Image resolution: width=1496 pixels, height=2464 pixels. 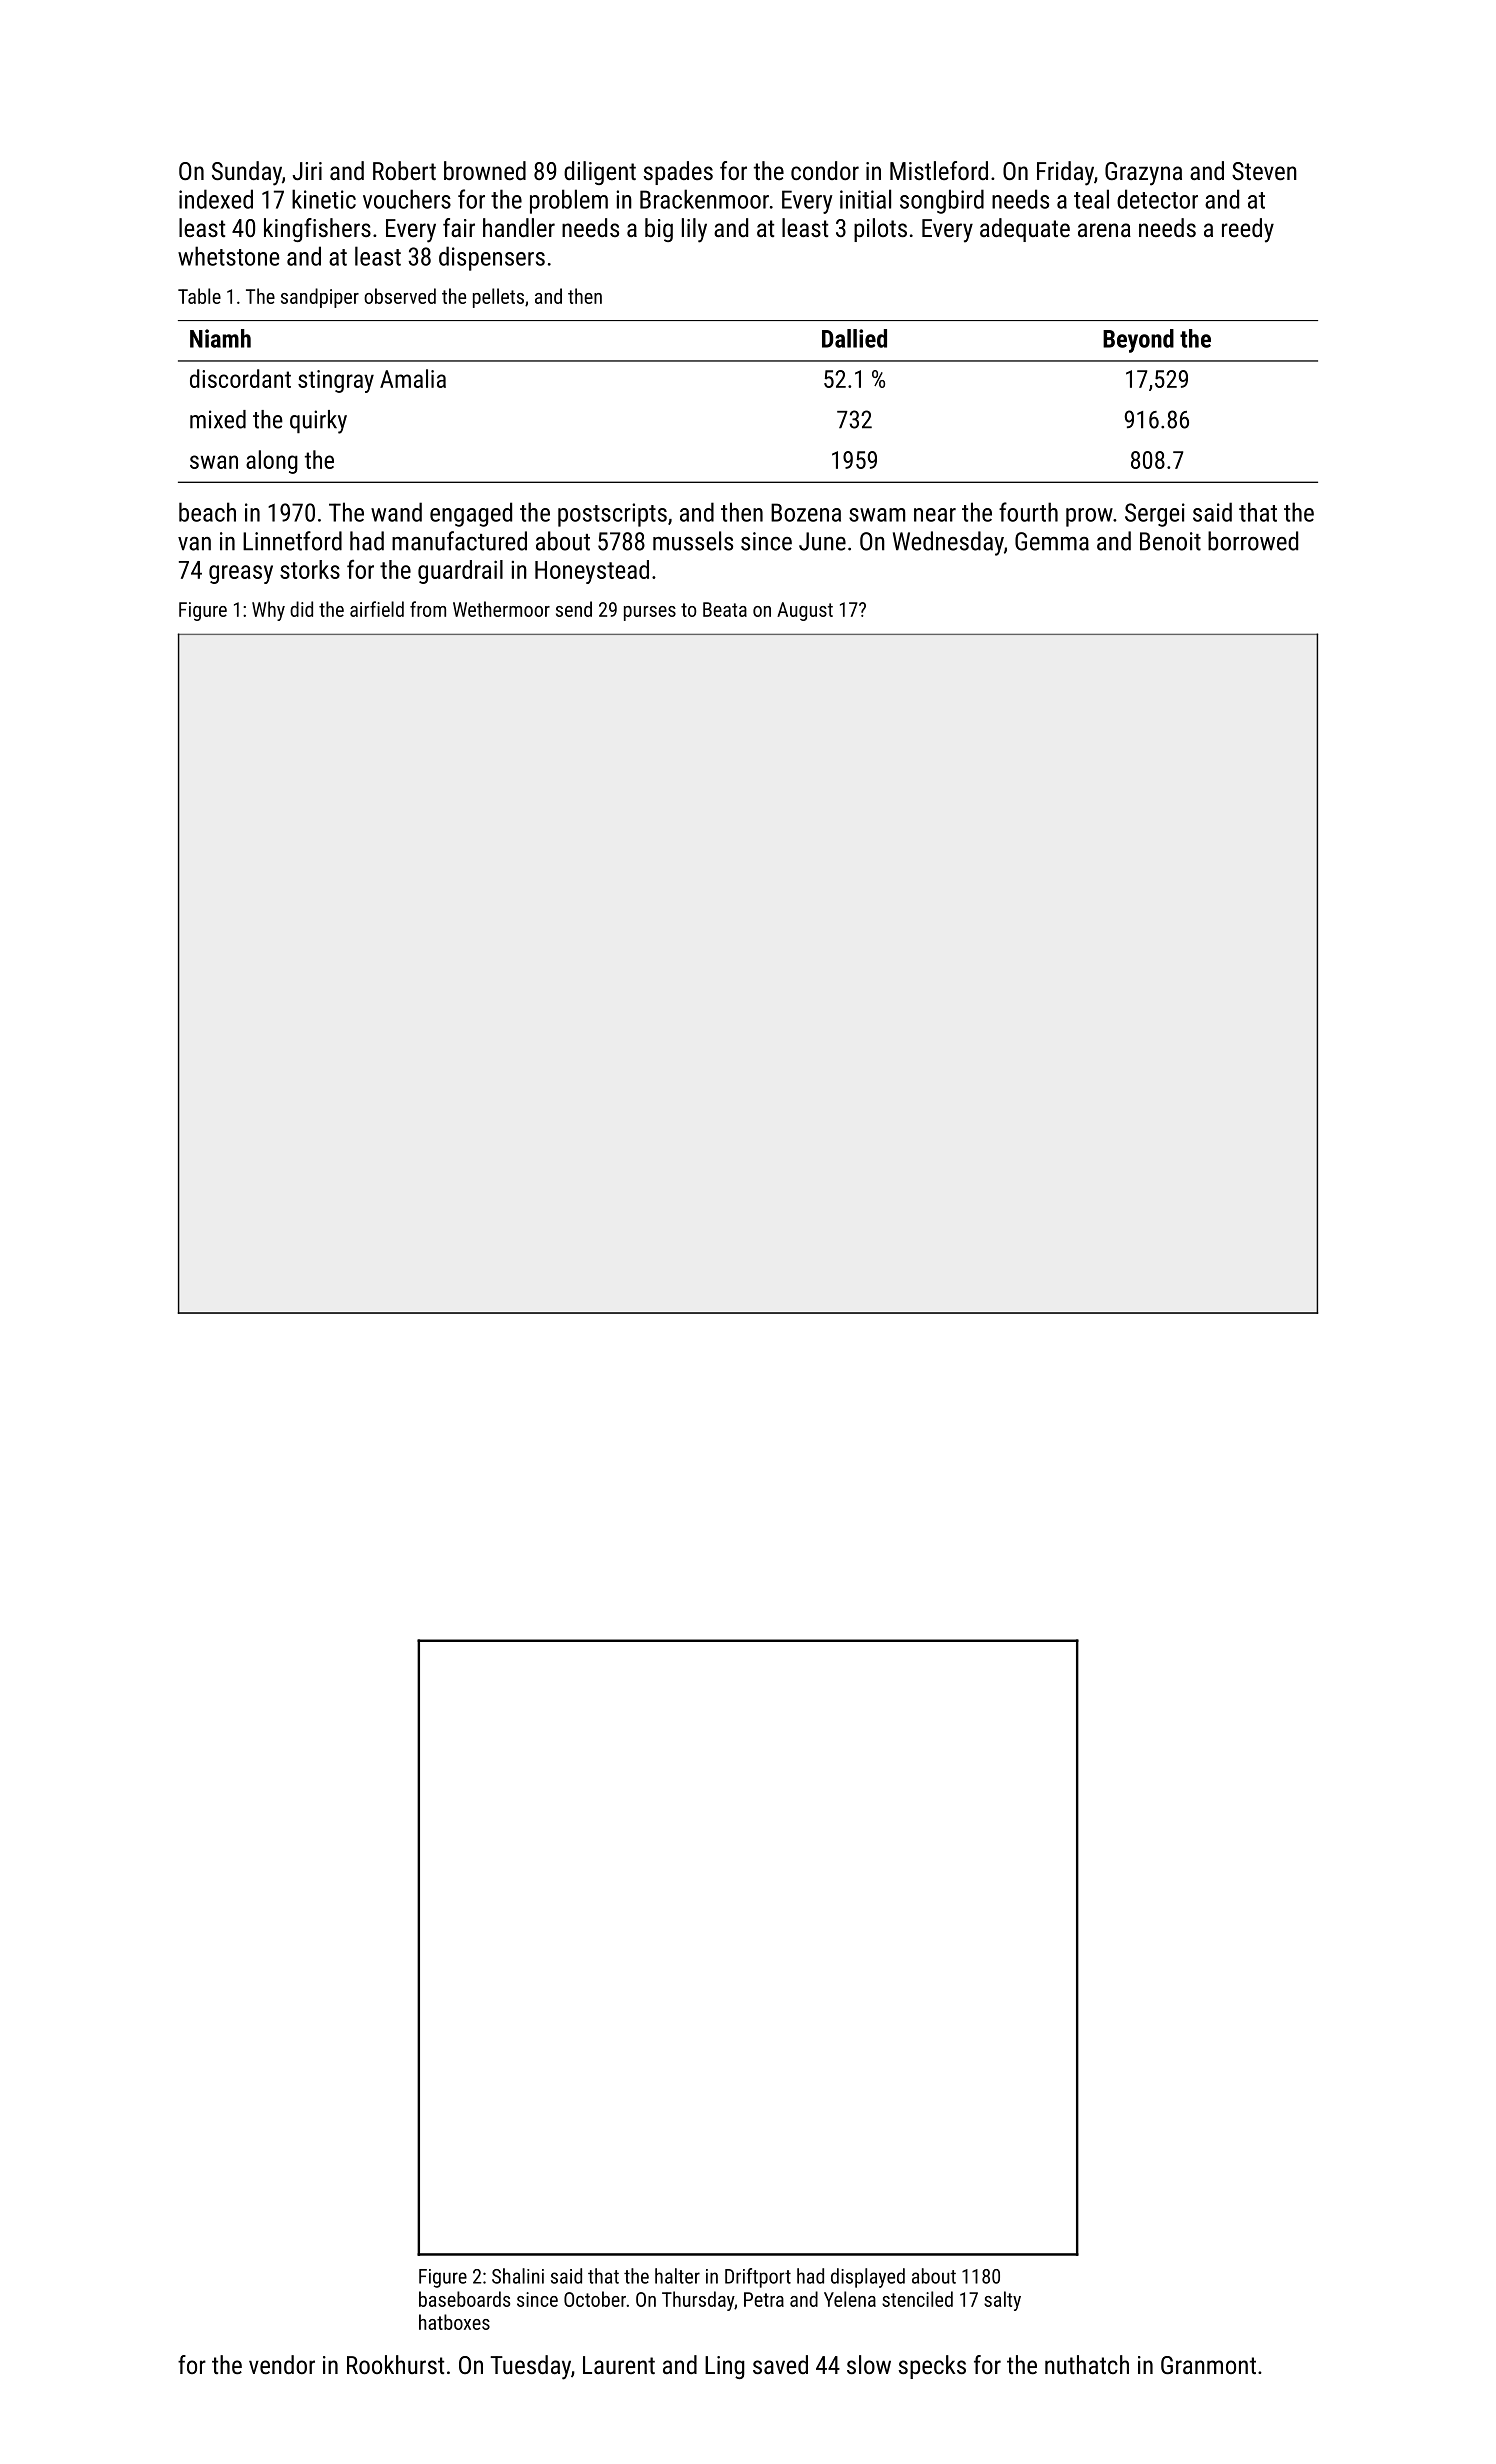 What do you see at coordinates (612, 515) in the screenshot?
I see `postscripts` at bounding box center [612, 515].
